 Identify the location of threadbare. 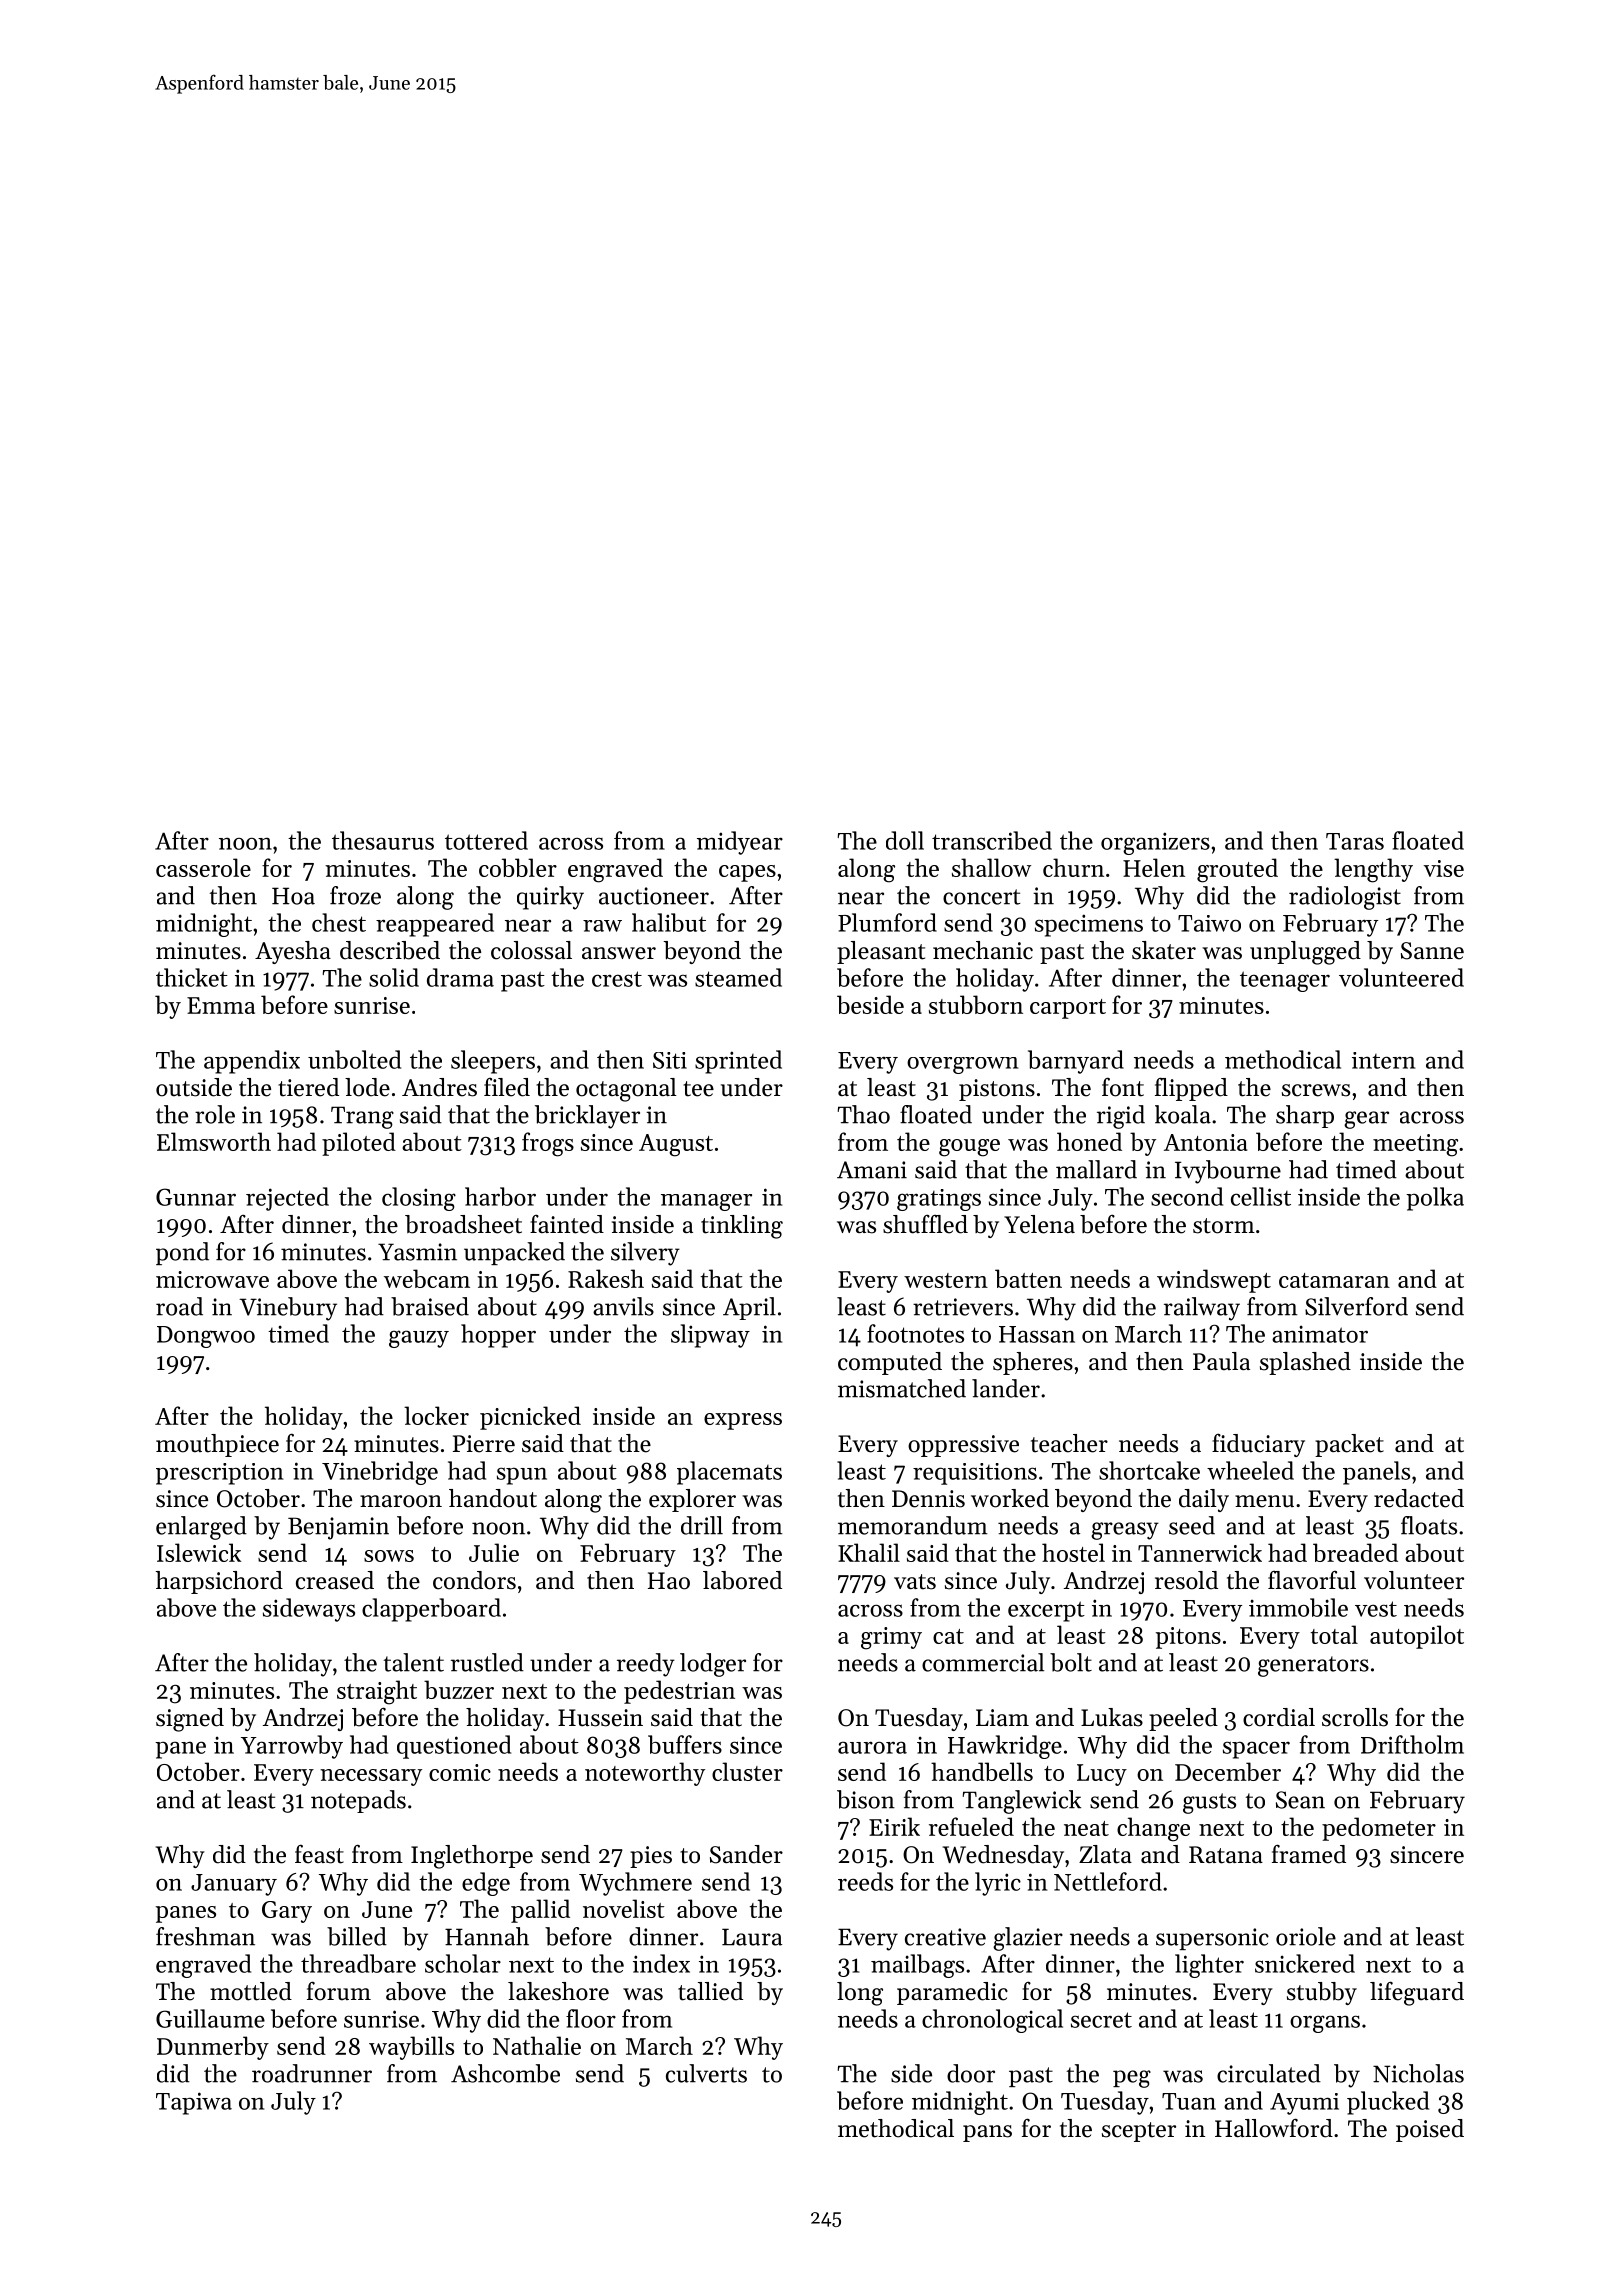
(358, 1963).
